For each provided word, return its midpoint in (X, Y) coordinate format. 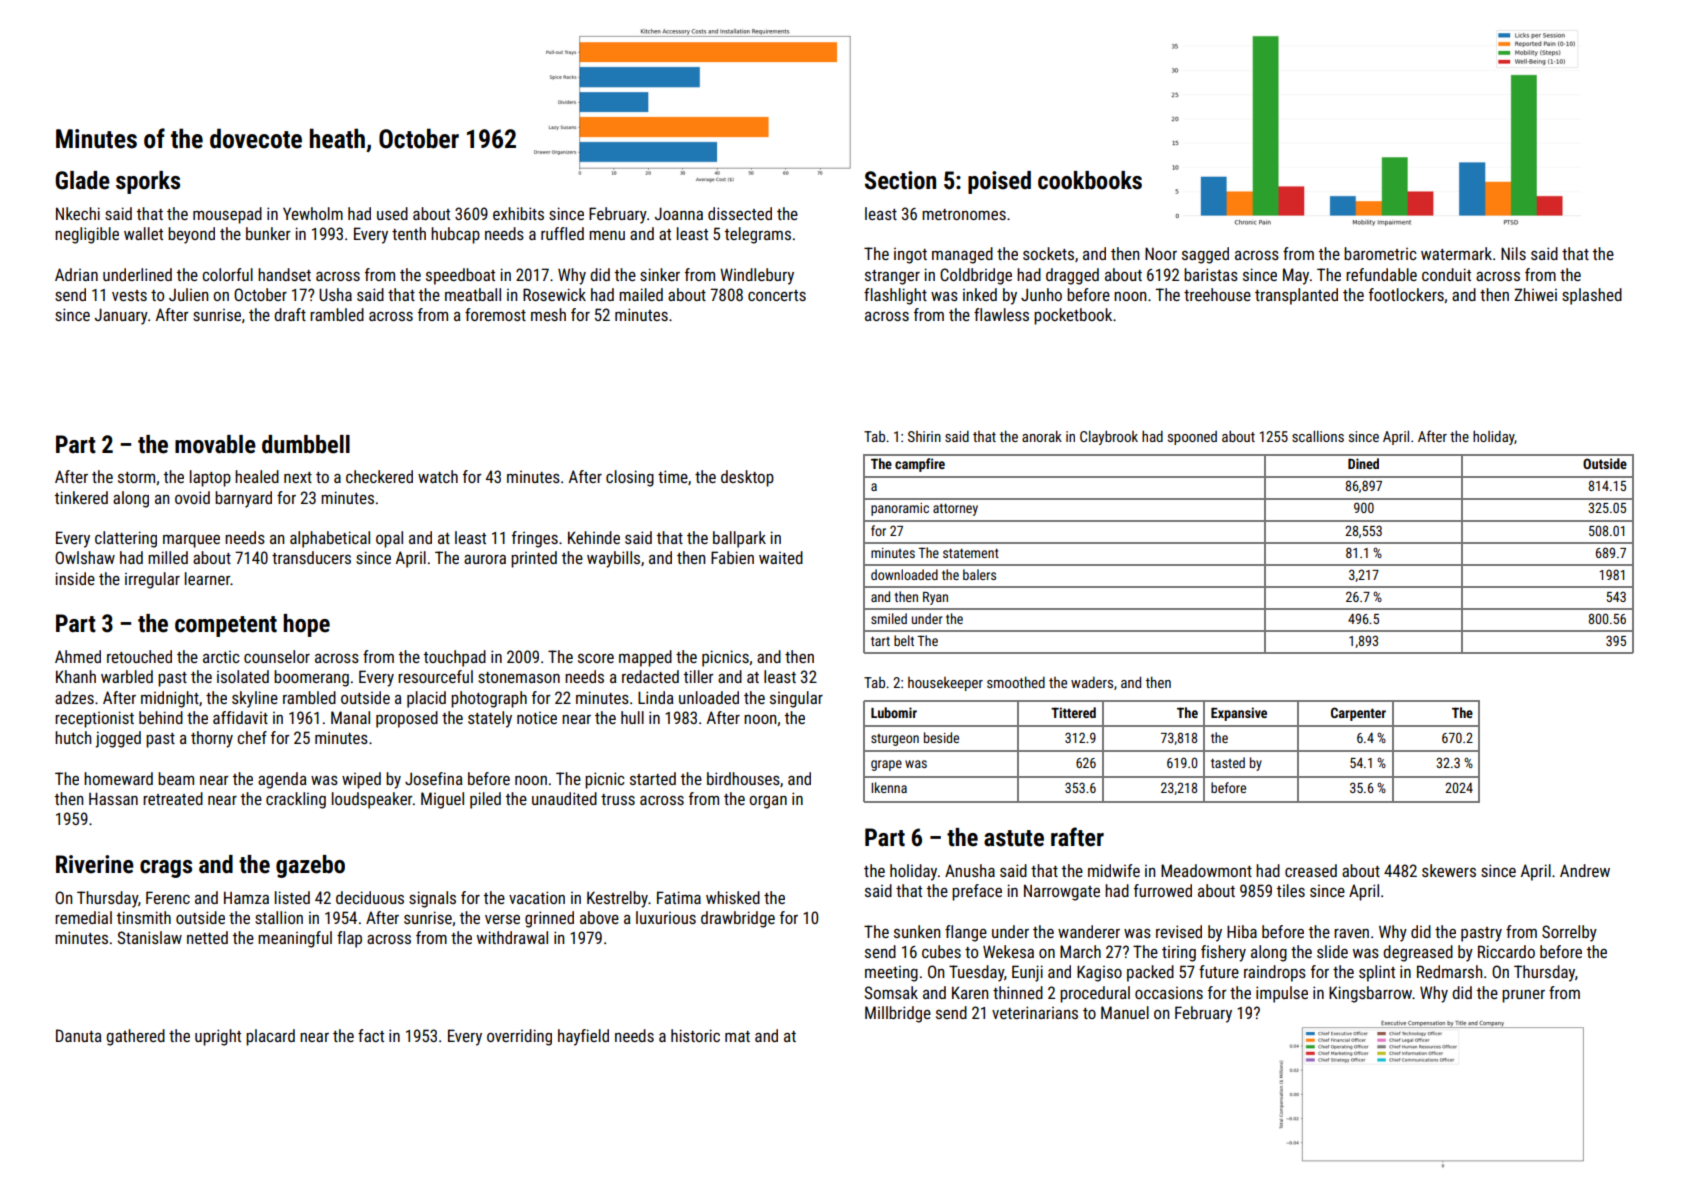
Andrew (1585, 870)
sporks (148, 182)
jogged (118, 739)
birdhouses (743, 778)
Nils (1513, 253)
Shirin (924, 436)
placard (270, 1037)
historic (695, 1035)
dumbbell (306, 444)
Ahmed (78, 656)
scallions (1318, 436)
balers (979, 574)
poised (999, 182)
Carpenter (1358, 714)
